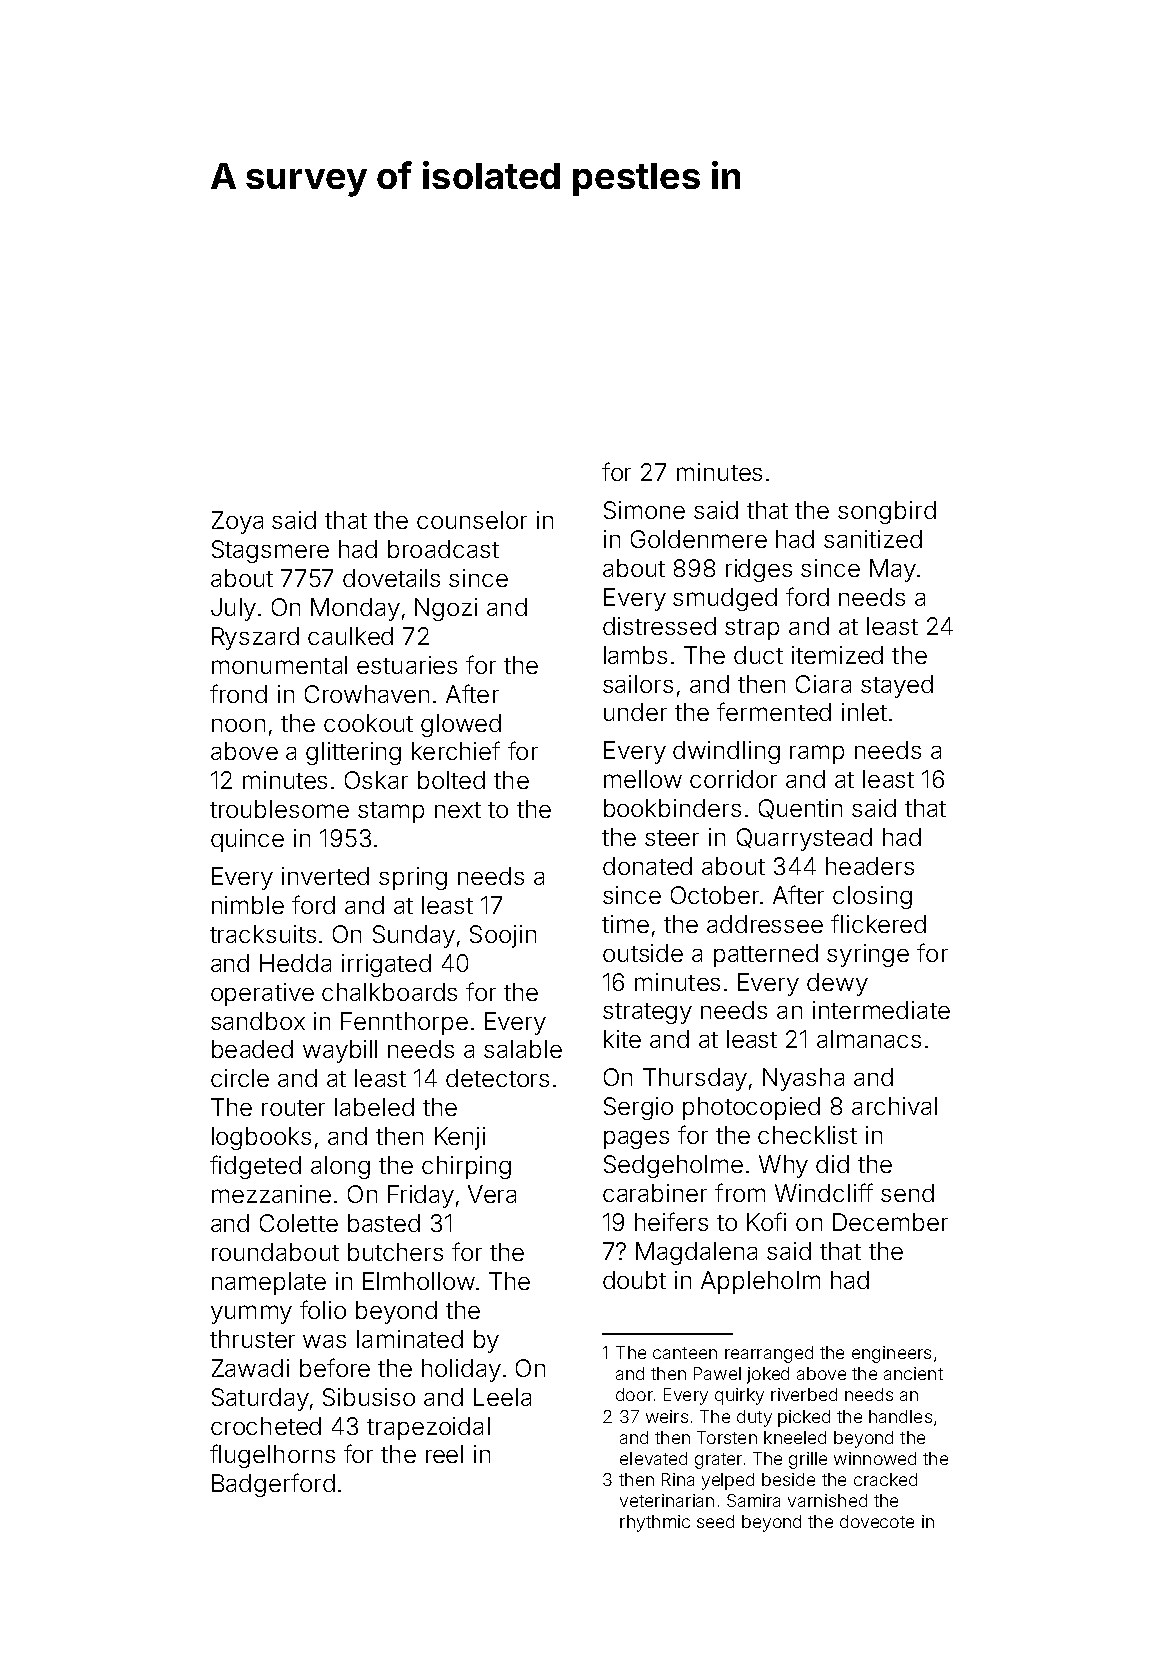 This screenshot has height=1654, width=1165. I want to click on broadcast, so click(443, 549).
